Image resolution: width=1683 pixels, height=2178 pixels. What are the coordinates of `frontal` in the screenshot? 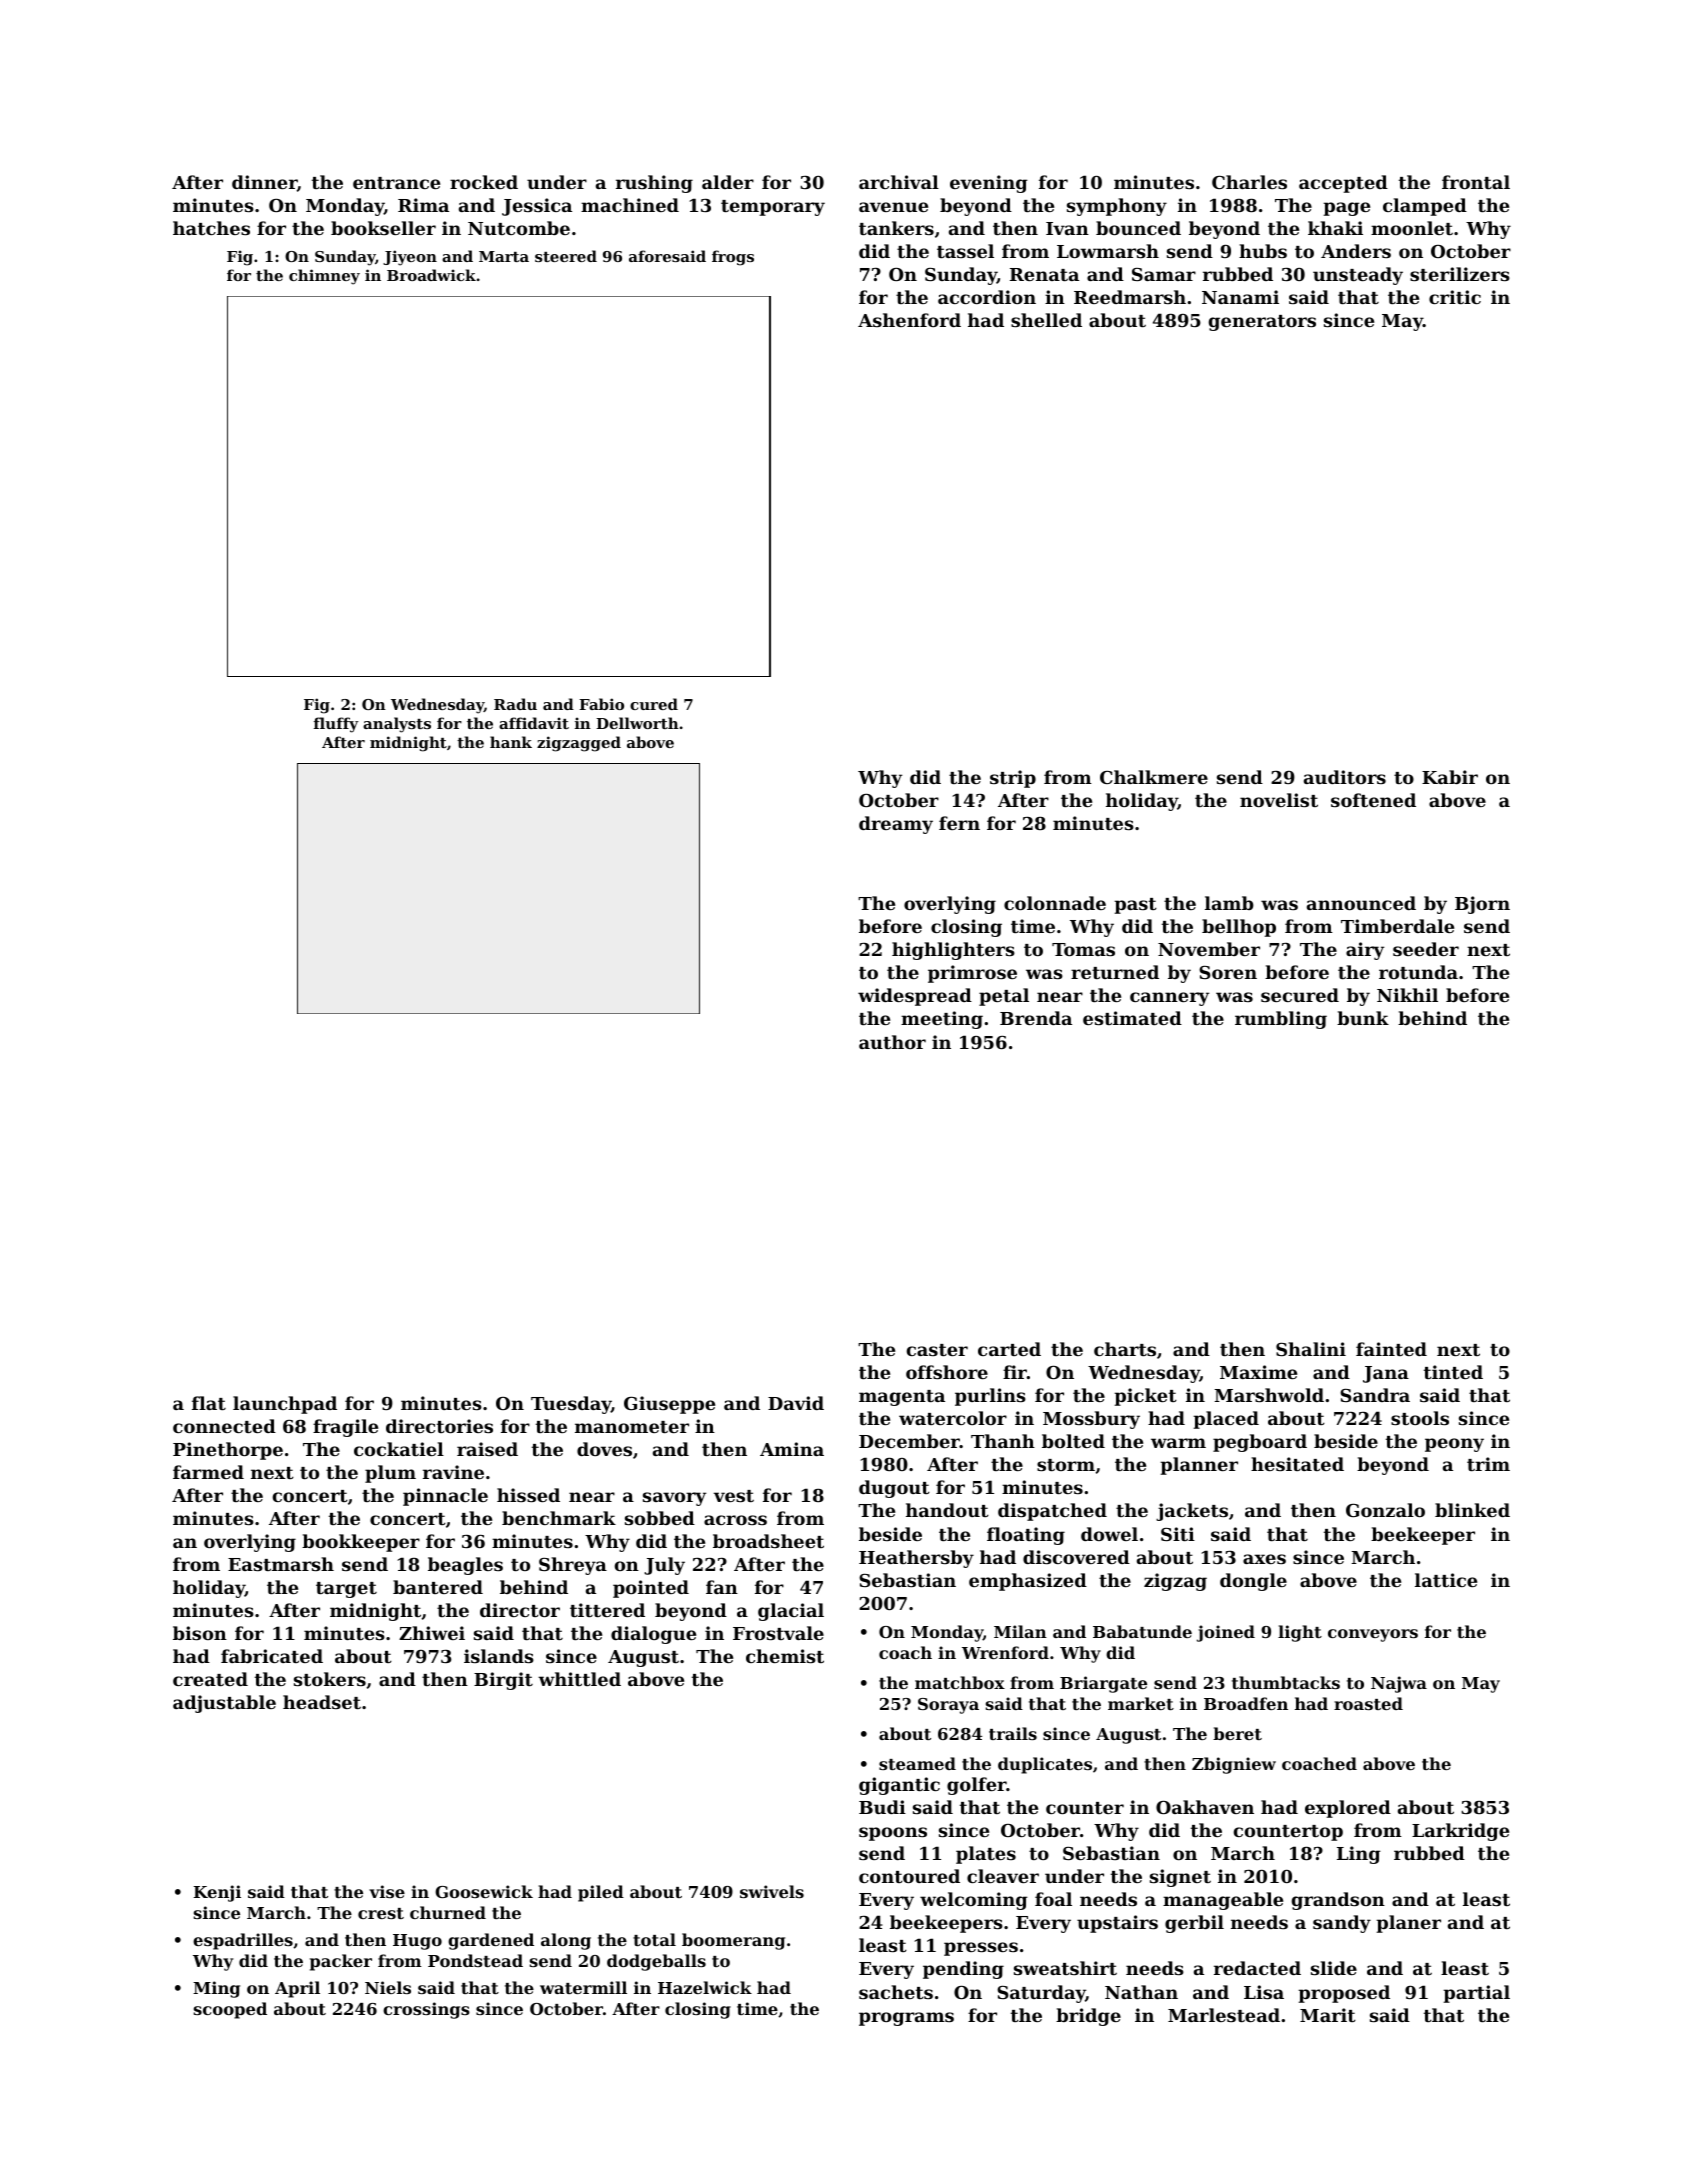 It's located at (1476, 182).
